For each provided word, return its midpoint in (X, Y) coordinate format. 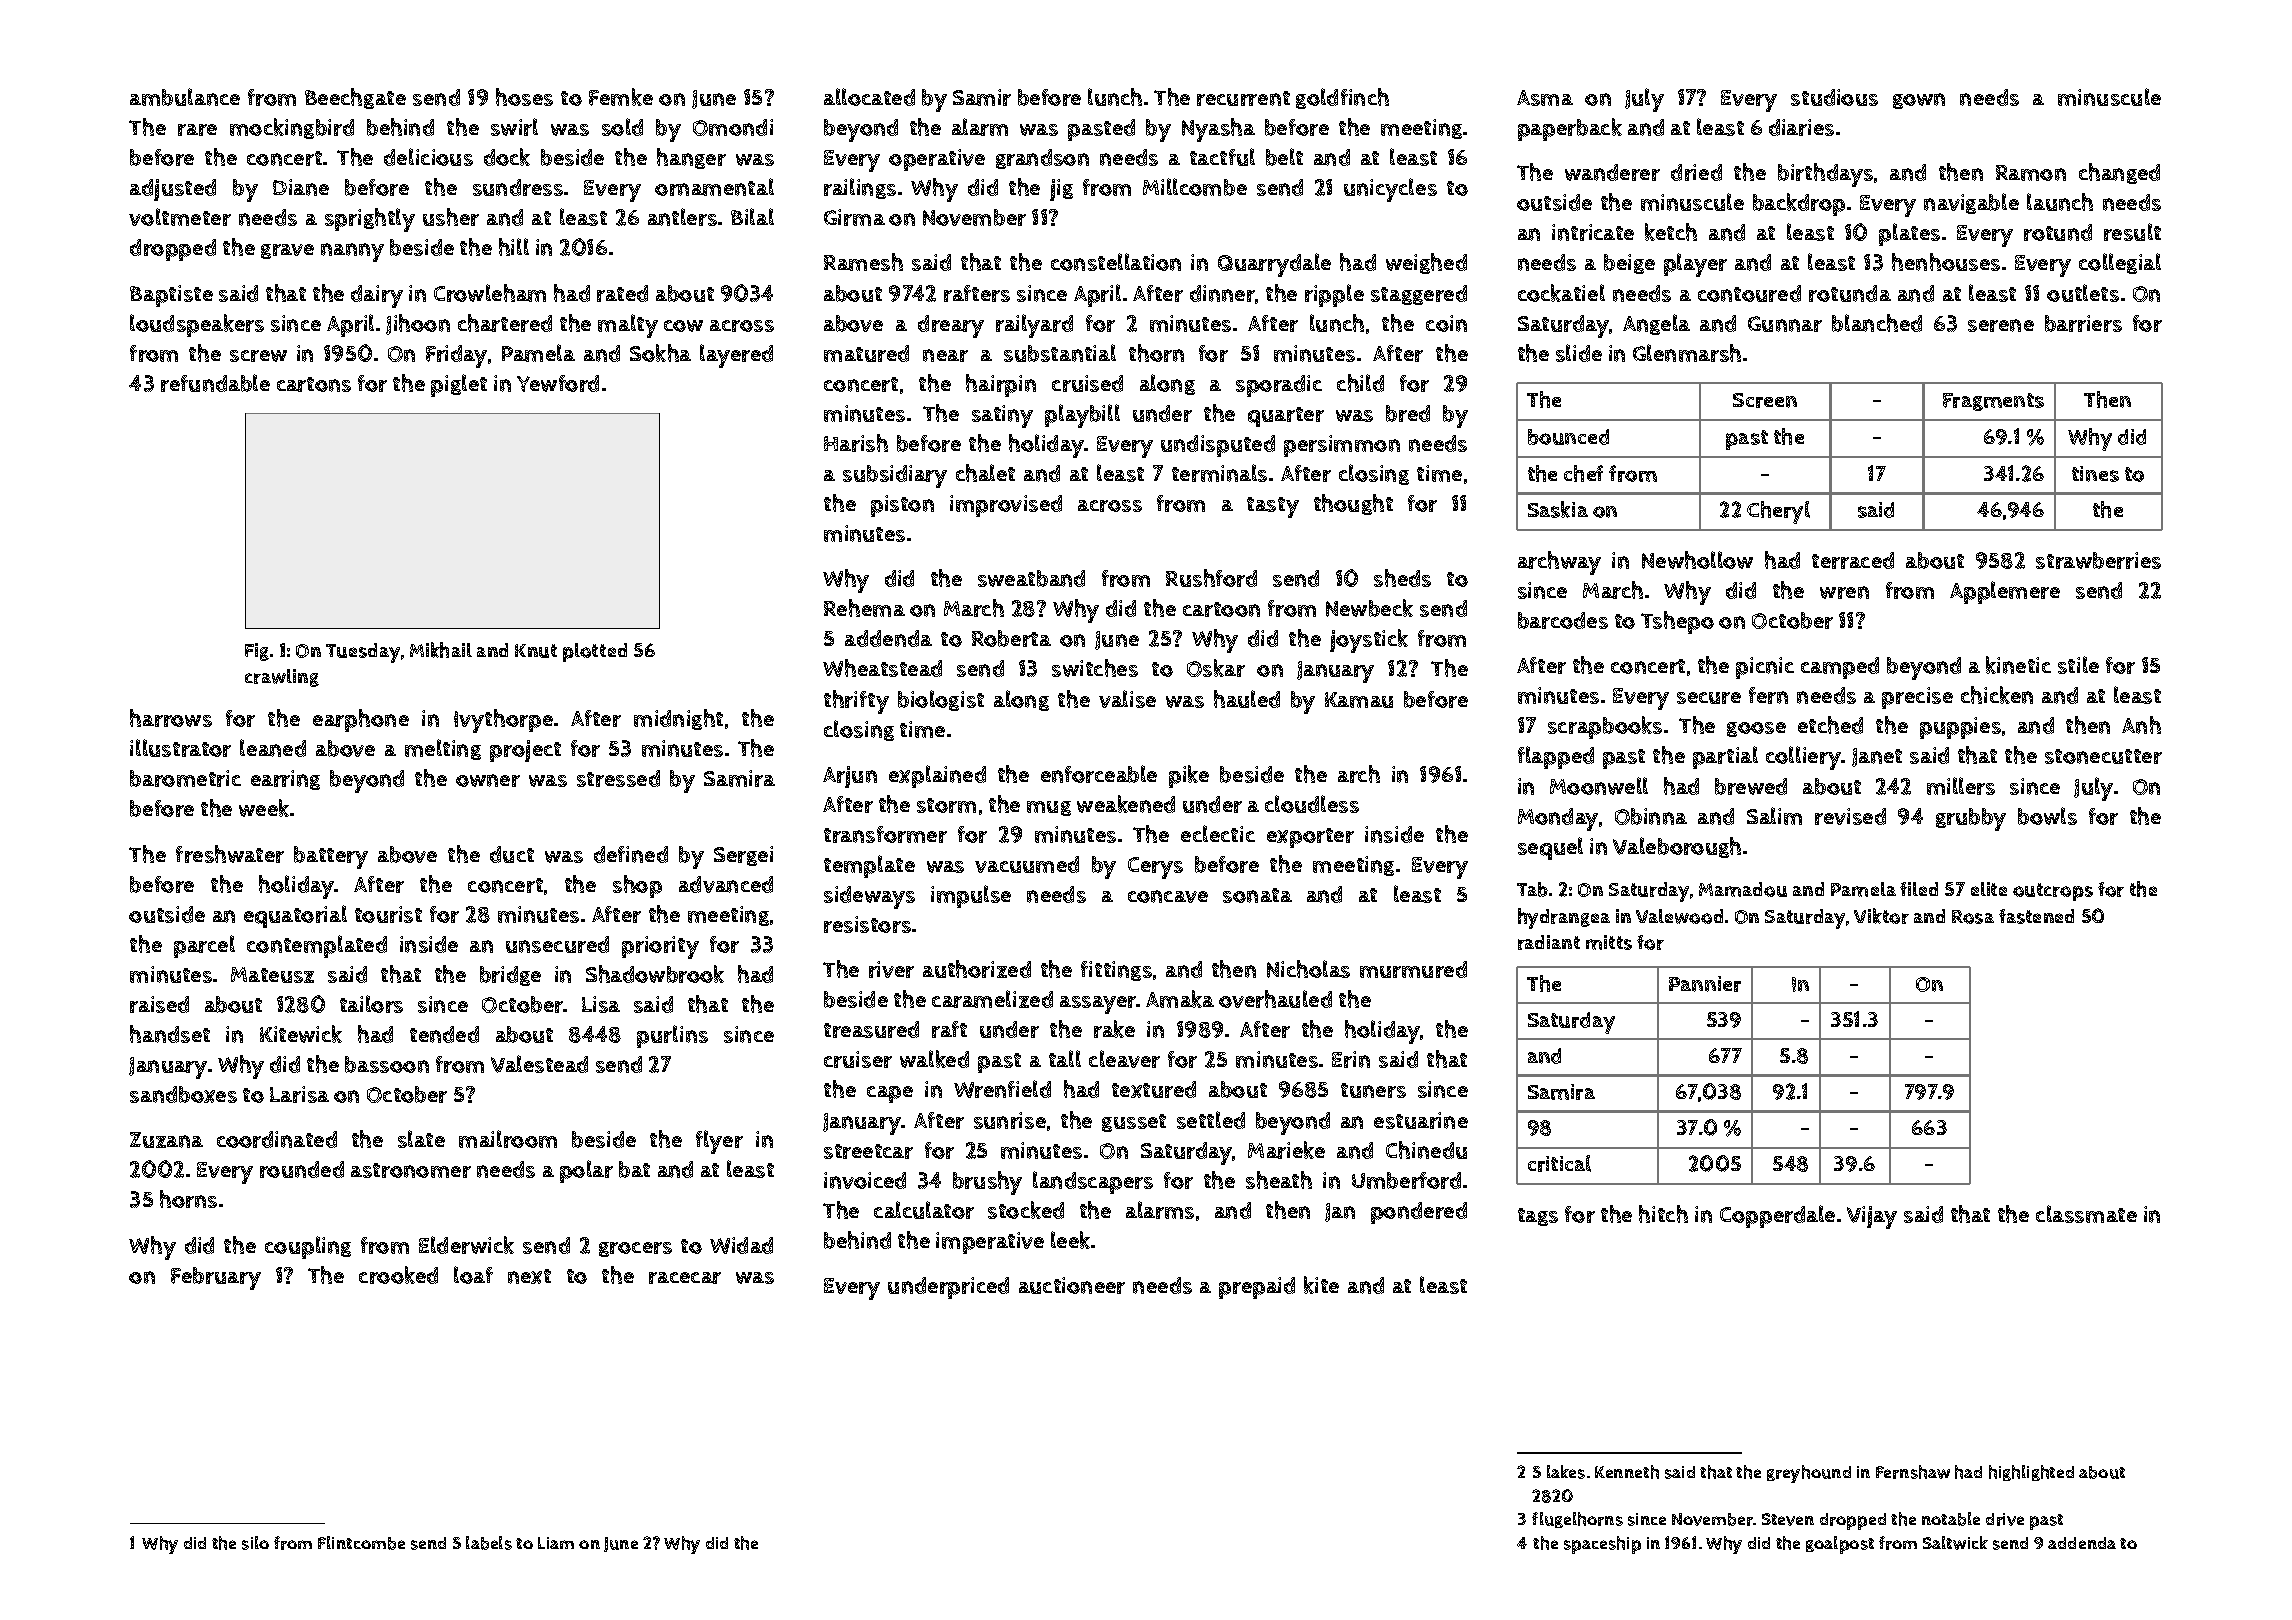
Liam (556, 1543)
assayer (1098, 1005)
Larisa (299, 1094)
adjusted (173, 190)
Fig (257, 652)
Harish (856, 443)
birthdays (1825, 175)
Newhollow (1697, 560)
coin (1446, 323)
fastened (2036, 916)
